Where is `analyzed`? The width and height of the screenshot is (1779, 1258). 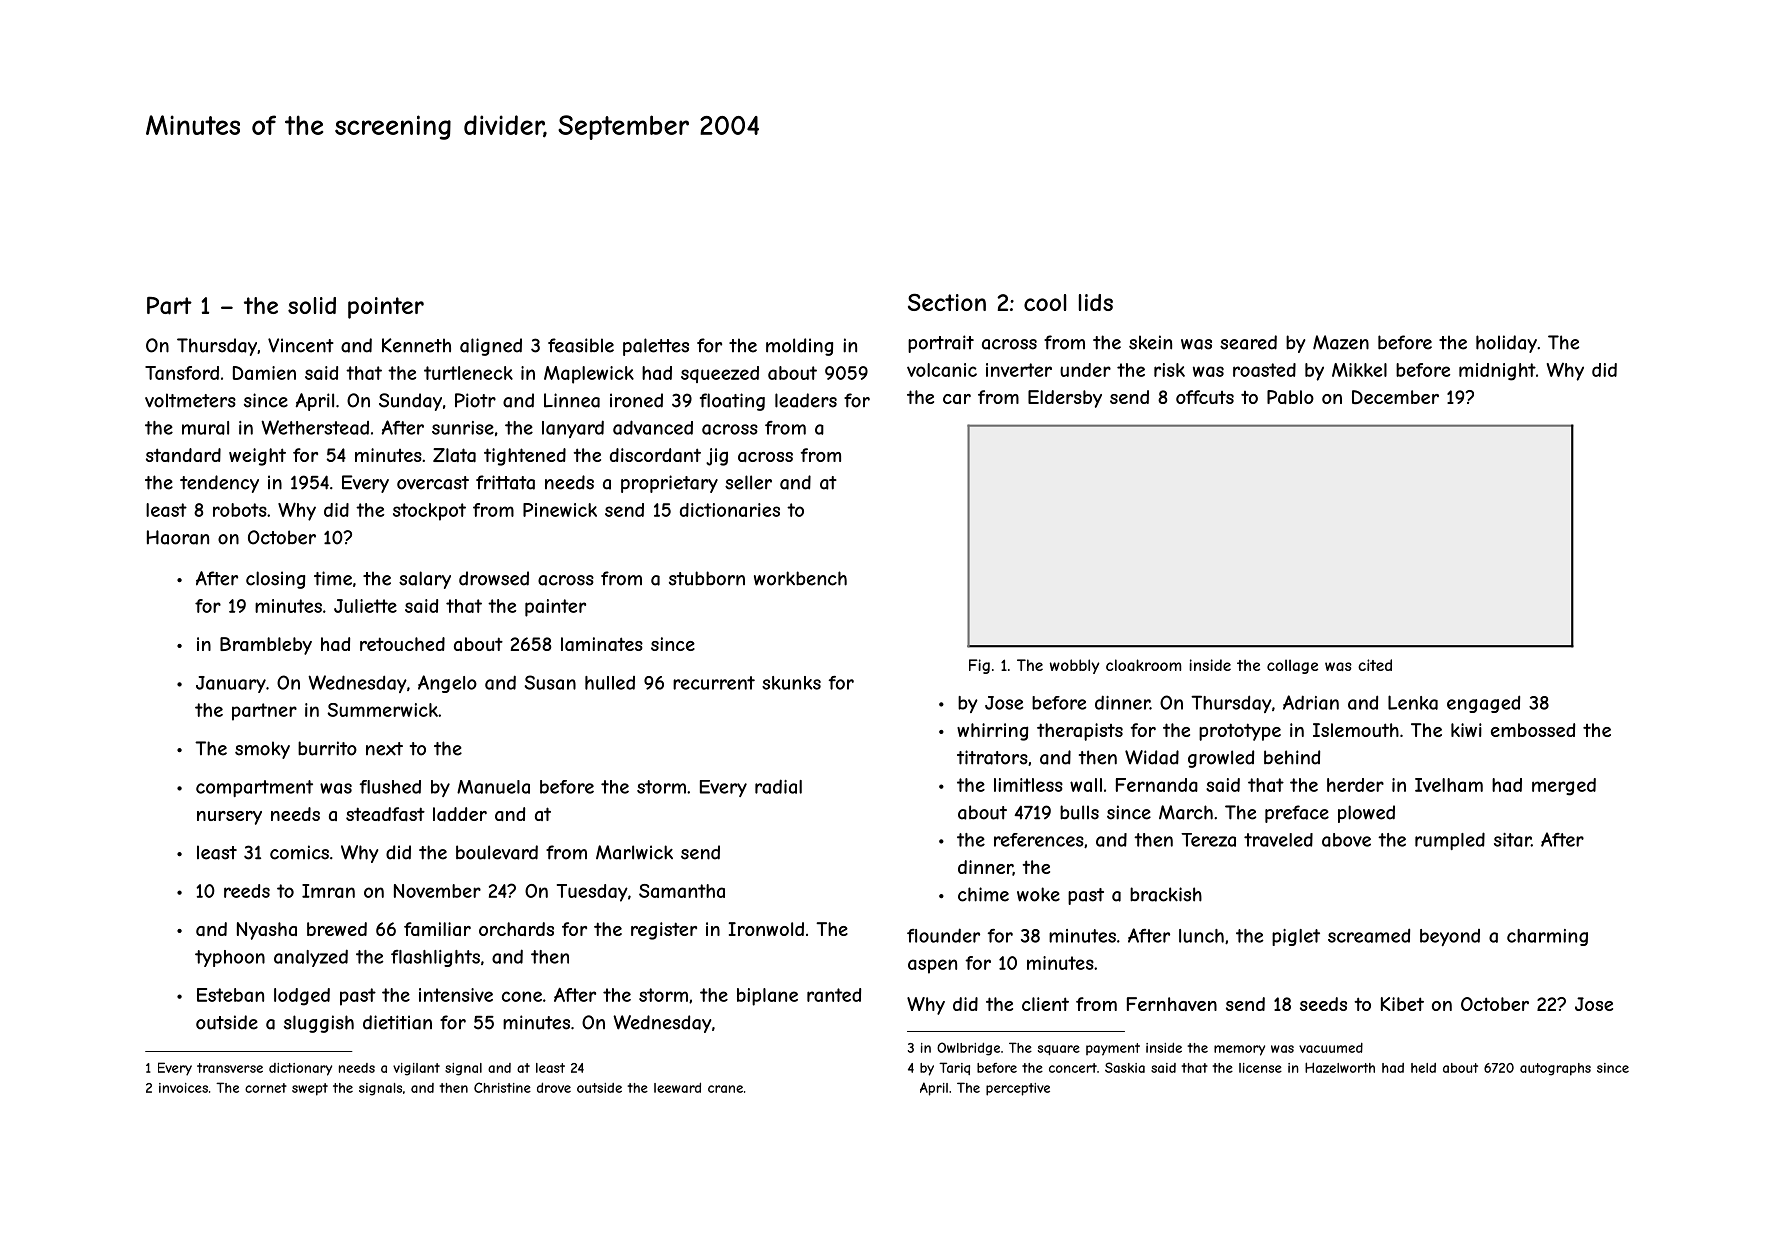
analyzed is located at coordinates (311, 958).
